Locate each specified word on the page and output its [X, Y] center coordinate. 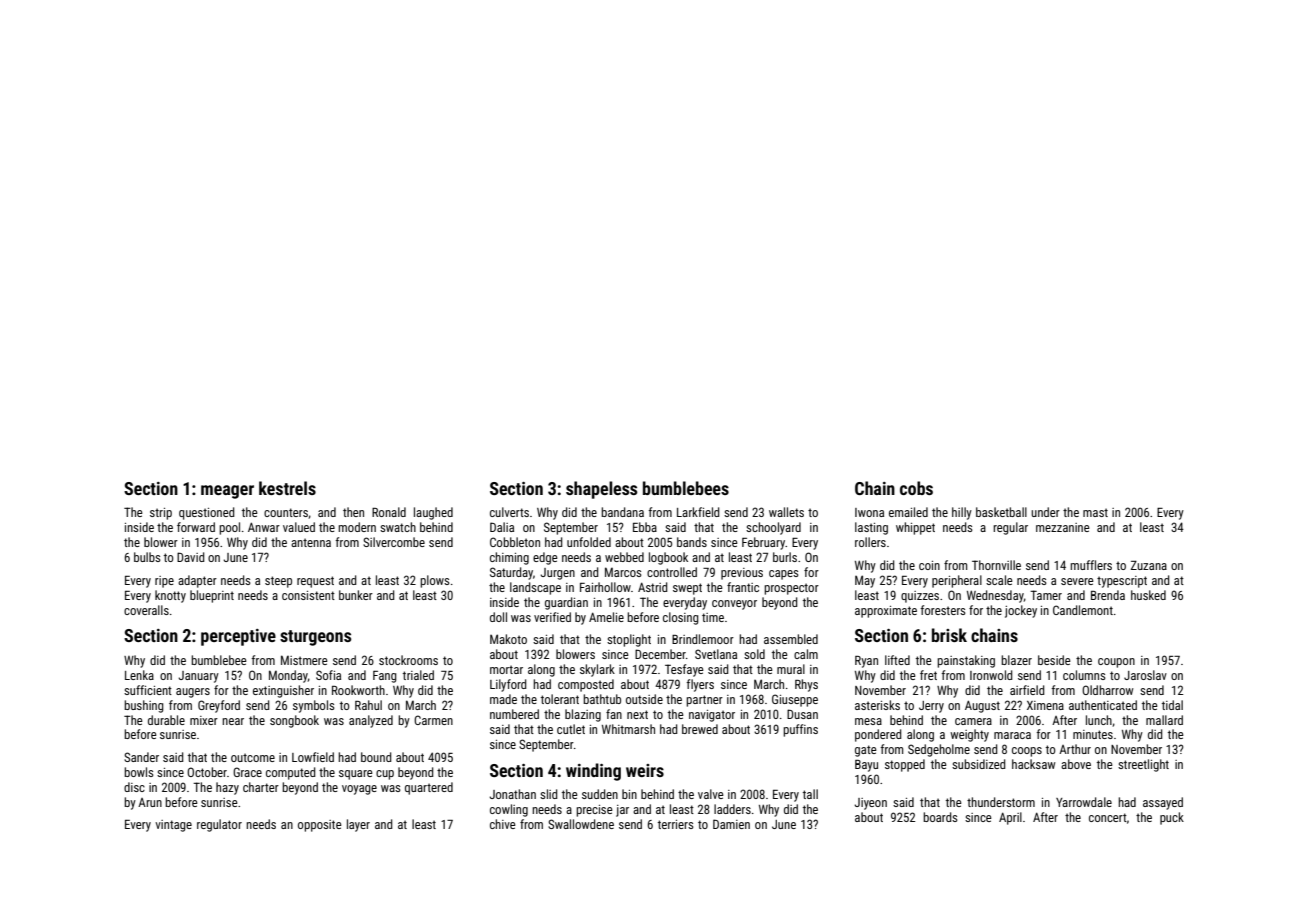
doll [498, 617]
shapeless [601, 490]
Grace [247, 772]
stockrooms [408, 660]
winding [593, 772]
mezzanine [1063, 527]
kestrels [287, 488]
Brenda [1108, 595]
